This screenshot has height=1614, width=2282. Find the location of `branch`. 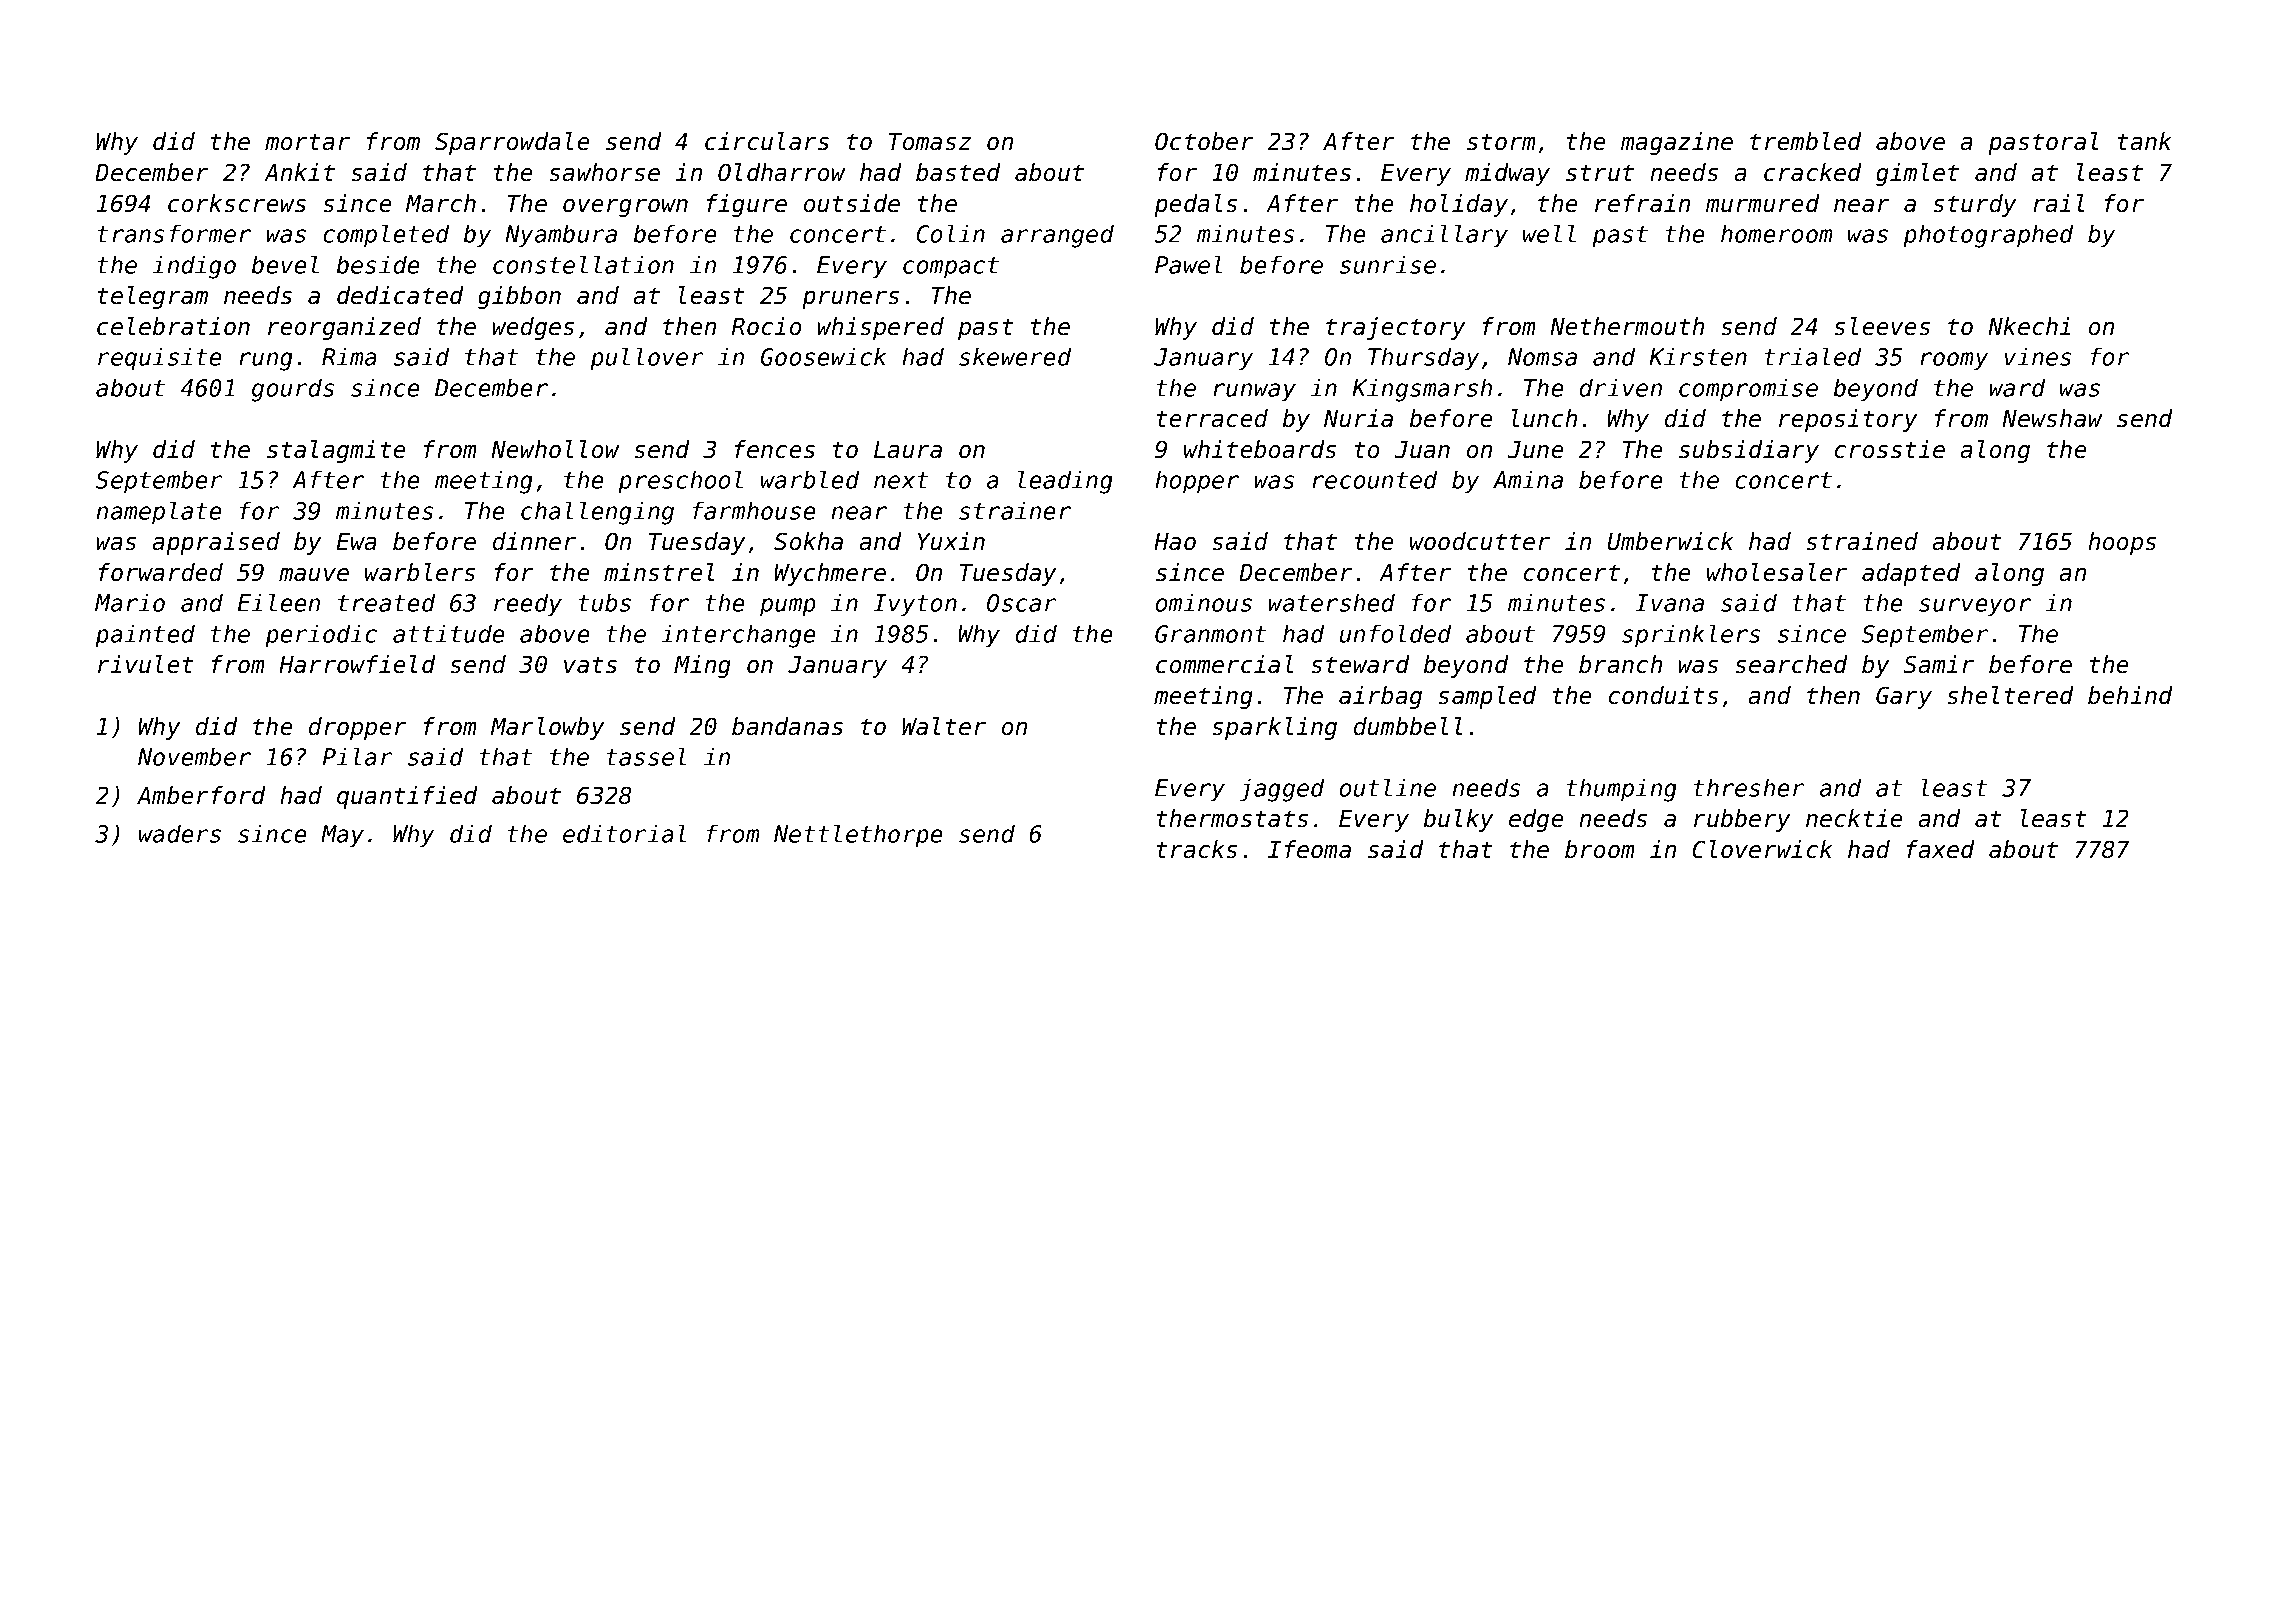

branch is located at coordinates (1620, 664).
